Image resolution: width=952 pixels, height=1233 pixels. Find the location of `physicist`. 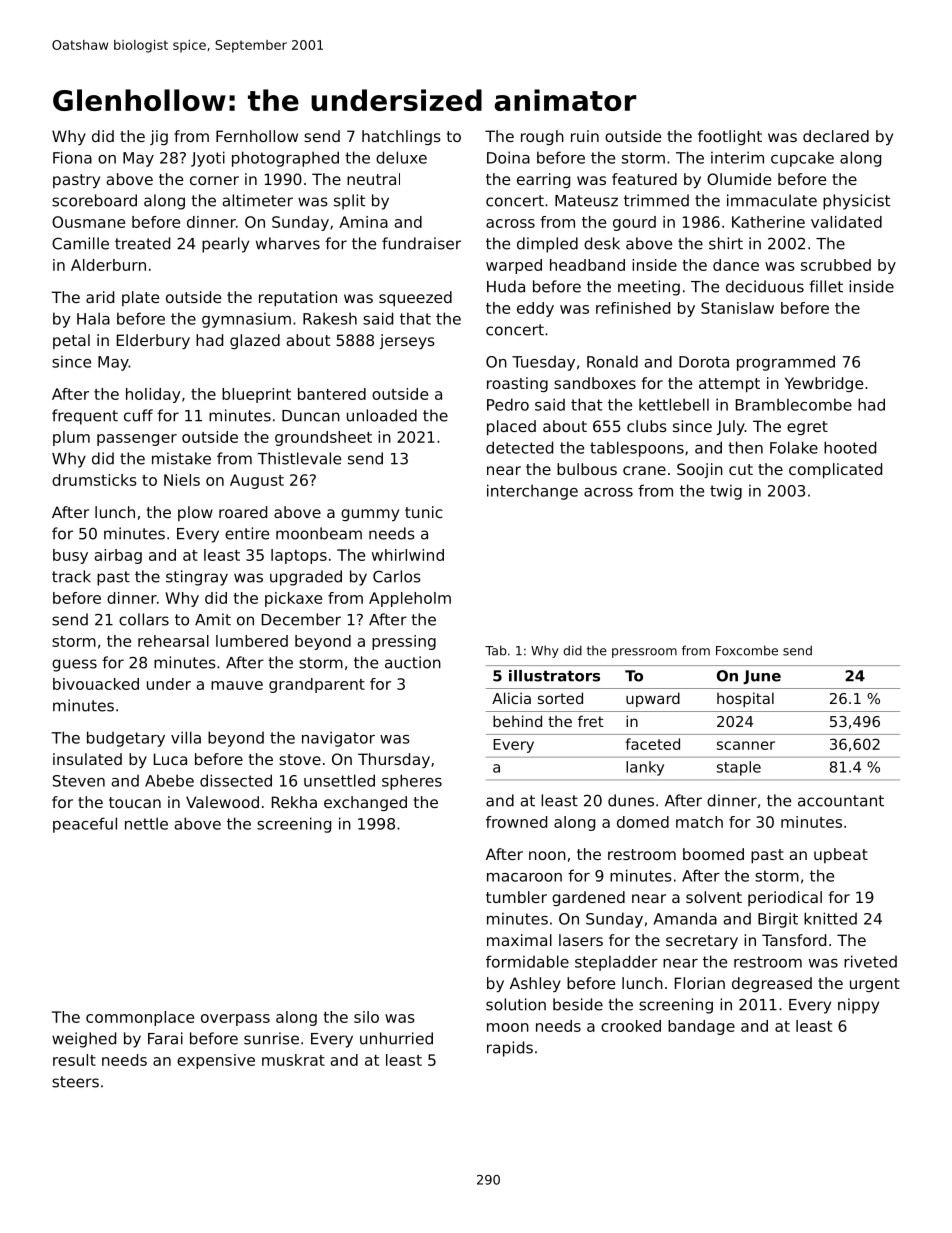

physicist is located at coordinates (856, 202).
